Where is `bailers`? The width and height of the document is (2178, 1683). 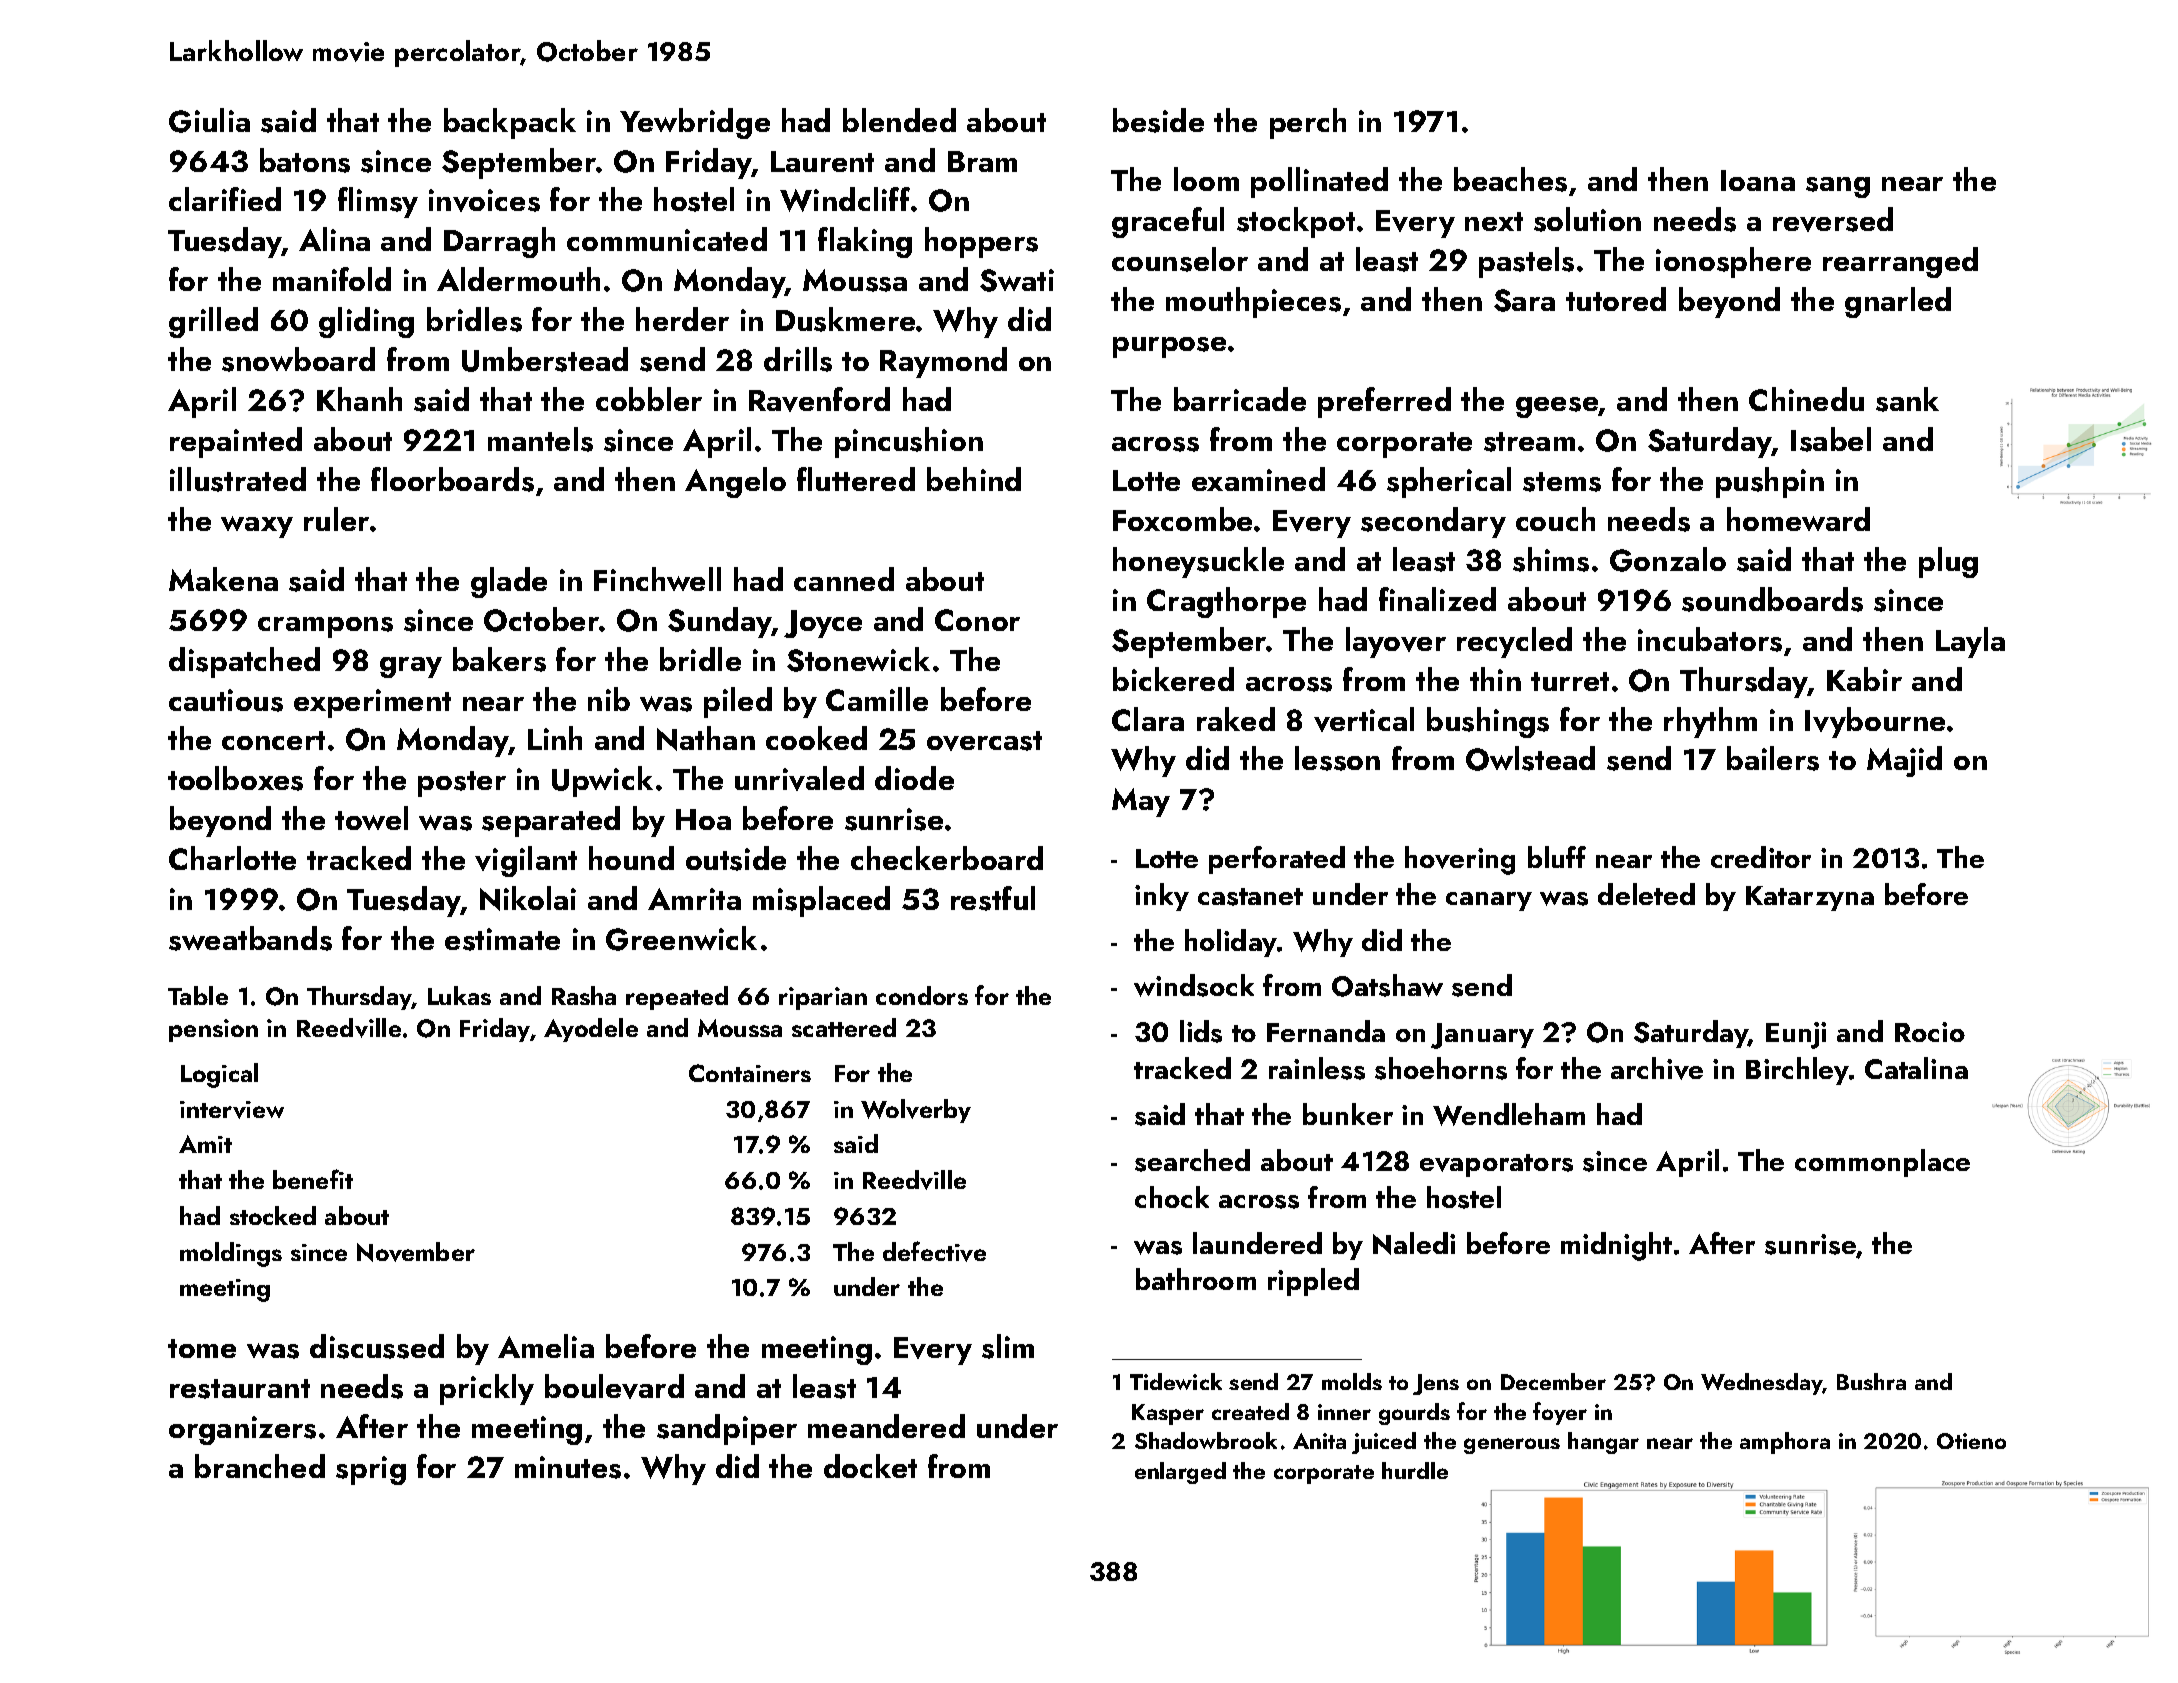 bailers is located at coordinates (1773, 758).
